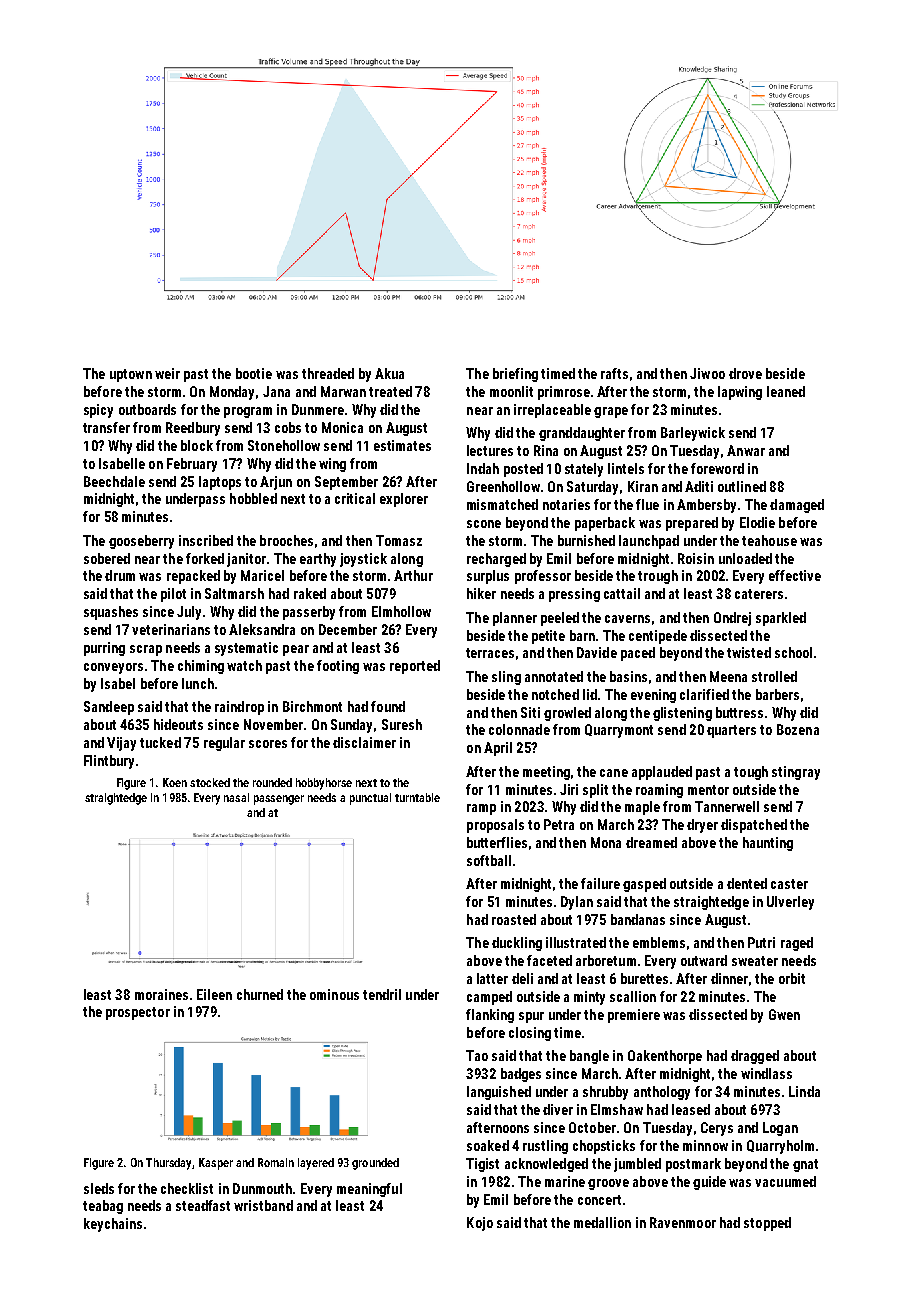 This screenshot has width=908, height=1316. Describe the element at coordinates (651, 842) in the screenshot. I see `dreamed` at that location.
